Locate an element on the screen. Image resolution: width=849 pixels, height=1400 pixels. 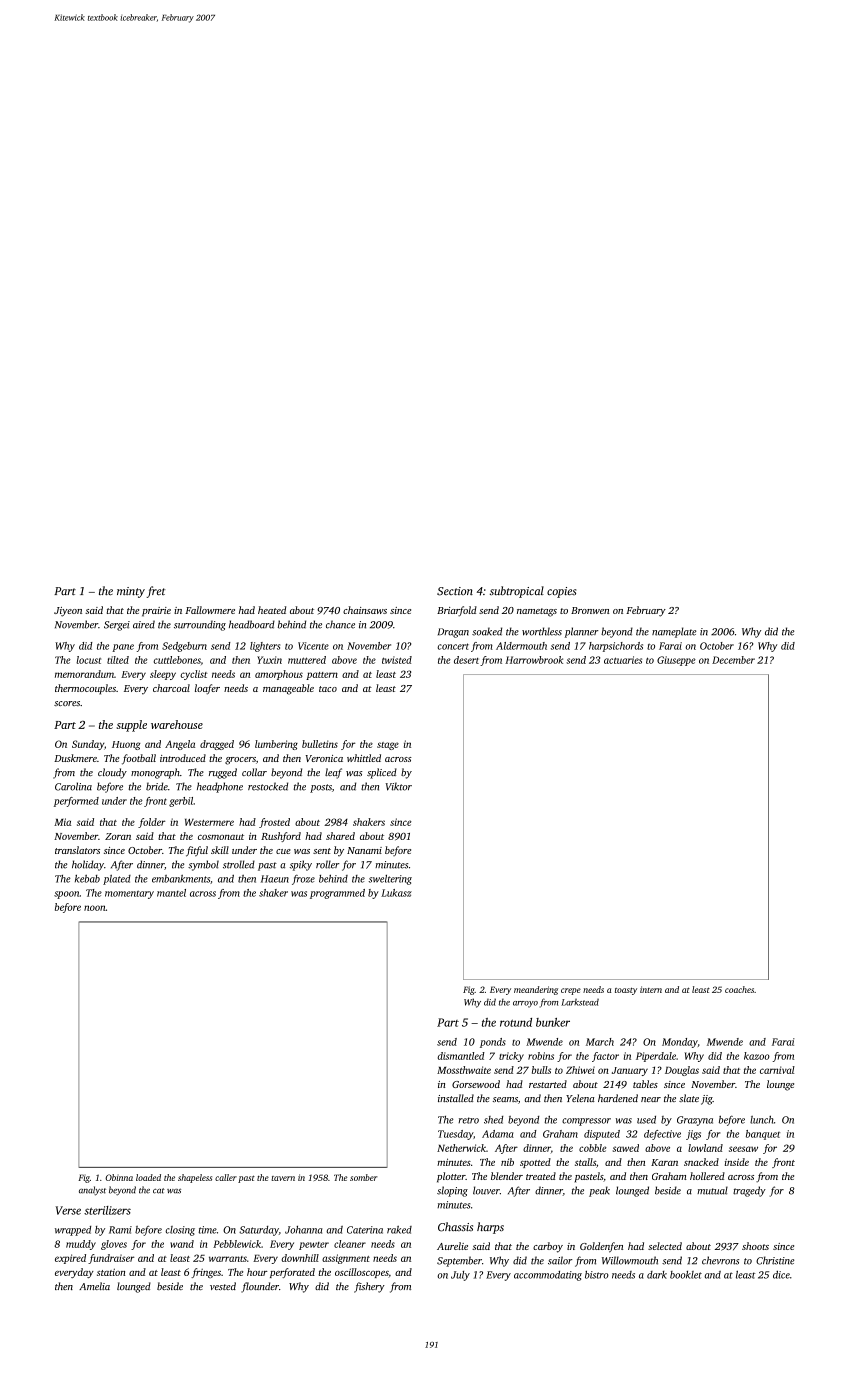
shapeless is located at coordinates (195, 1178).
